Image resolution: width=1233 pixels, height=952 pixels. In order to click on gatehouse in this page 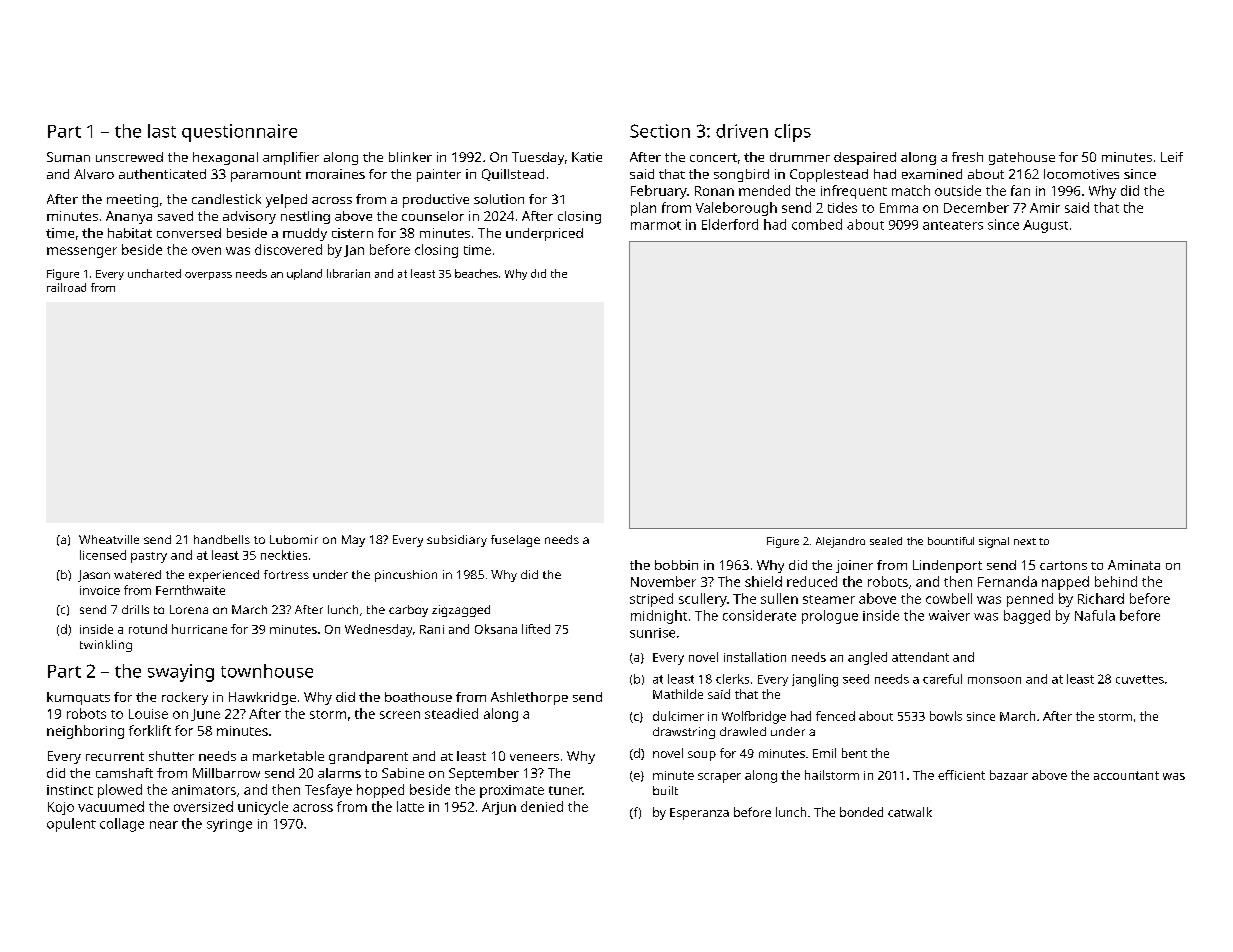, I will do `click(1022, 158)`.
